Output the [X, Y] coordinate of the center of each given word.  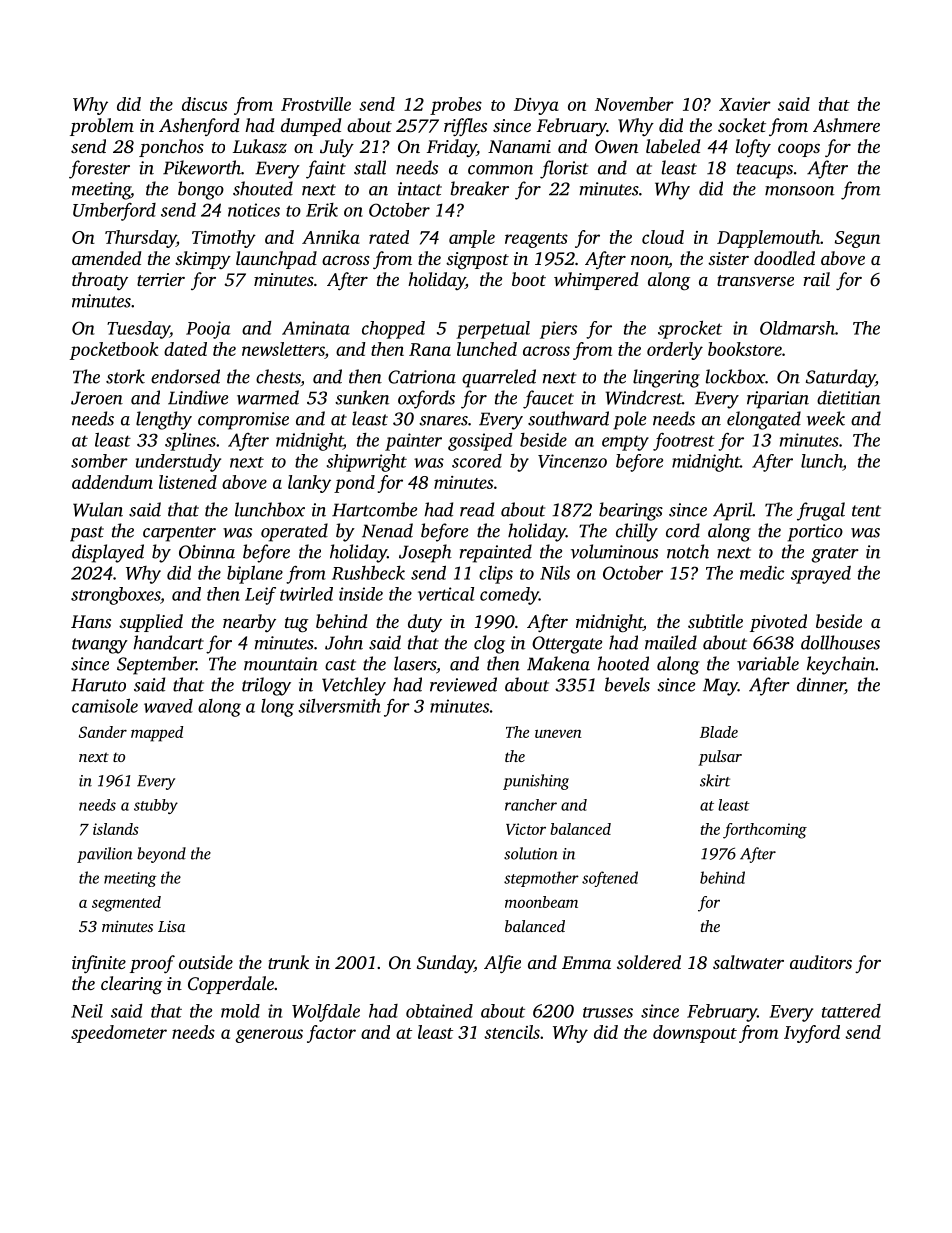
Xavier [745, 104]
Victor [526, 829]
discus [204, 104]
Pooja [208, 330]
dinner [821, 685]
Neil [87, 1011]
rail [816, 279]
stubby [156, 806]
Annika [331, 237]
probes [456, 106]
